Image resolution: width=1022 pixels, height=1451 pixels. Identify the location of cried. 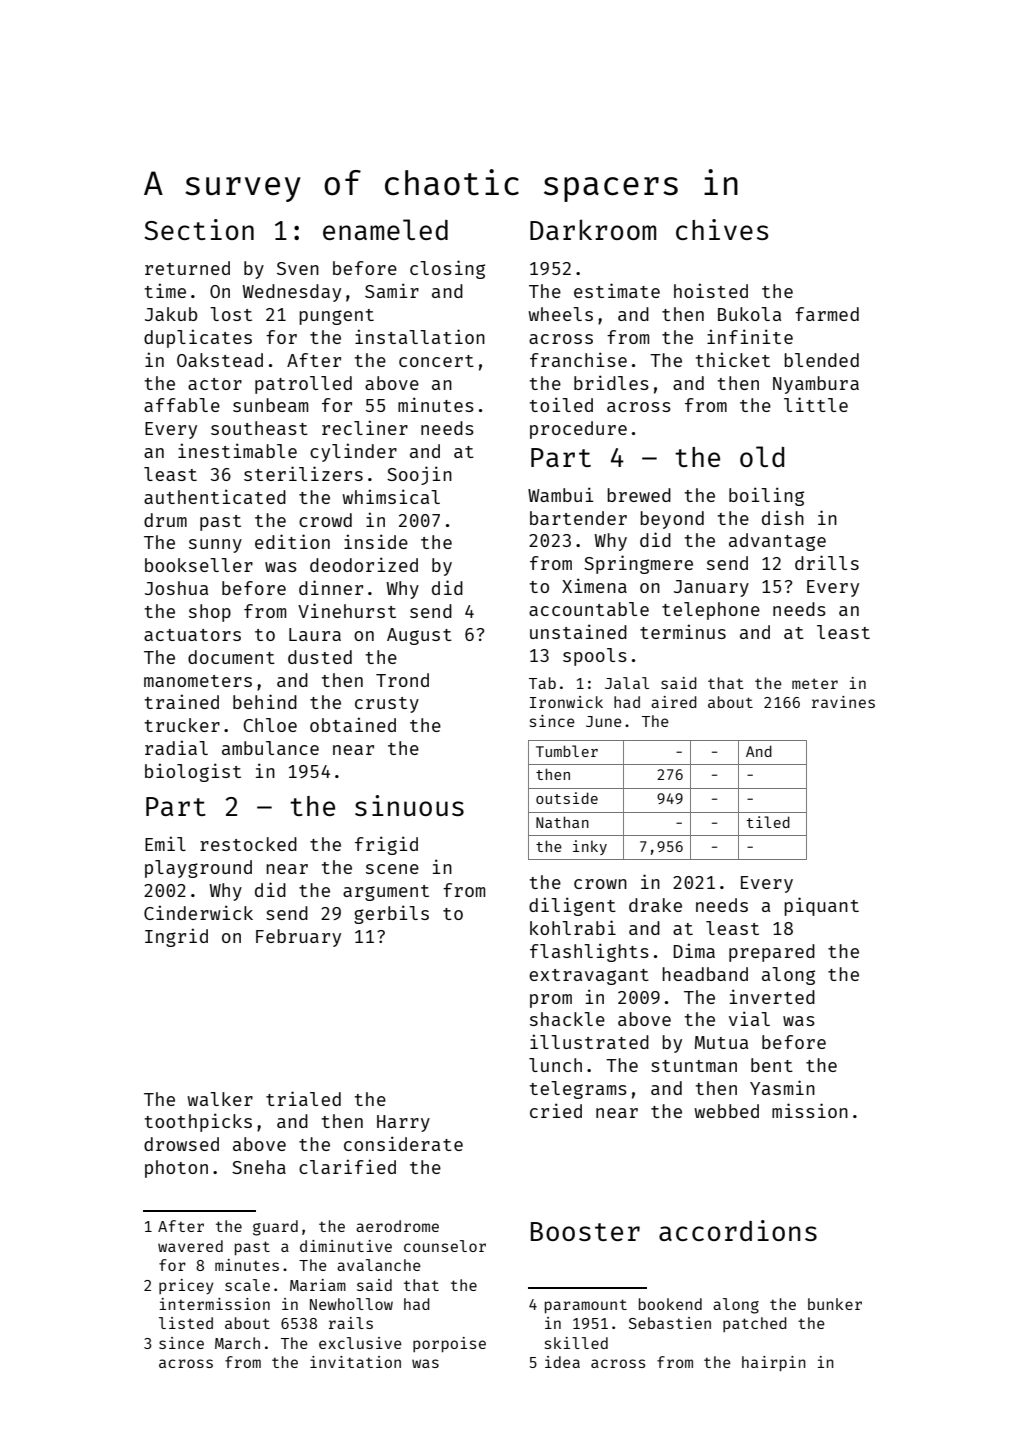
(556, 1110).
